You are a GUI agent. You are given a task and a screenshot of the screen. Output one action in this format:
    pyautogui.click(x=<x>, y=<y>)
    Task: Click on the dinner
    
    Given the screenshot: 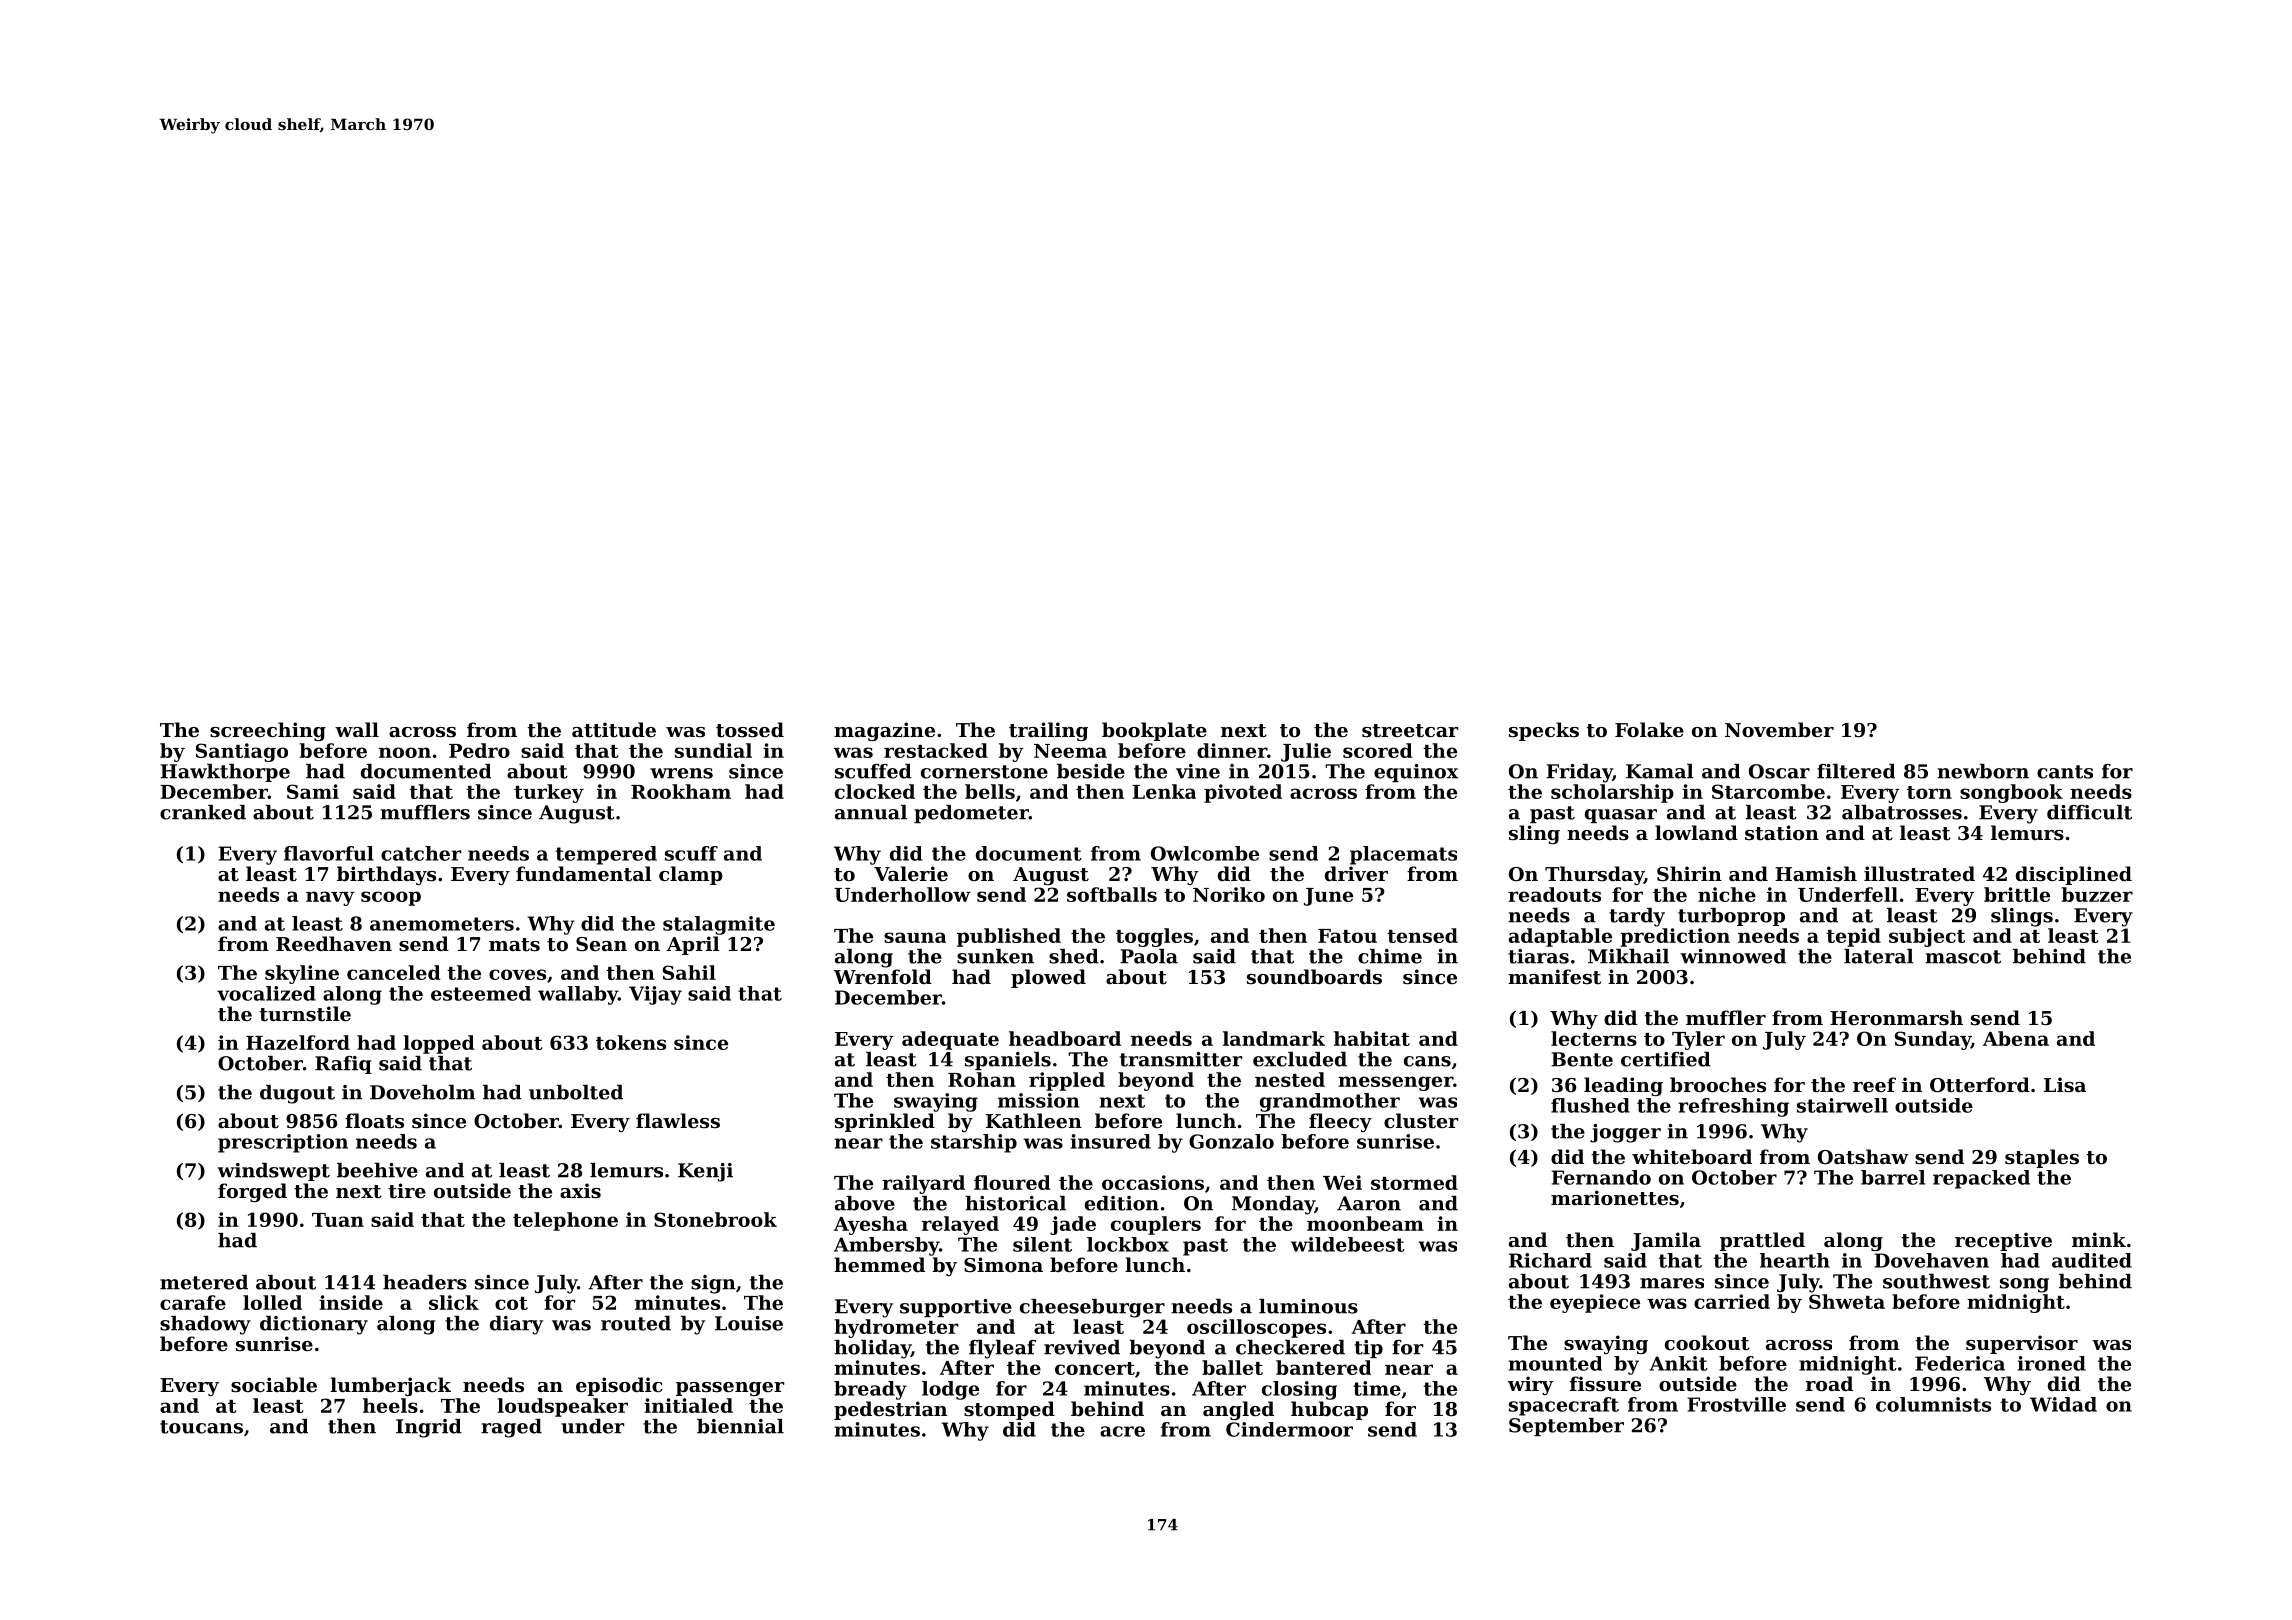 What is the action you would take?
    pyautogui.click(x=1232, y=750)
